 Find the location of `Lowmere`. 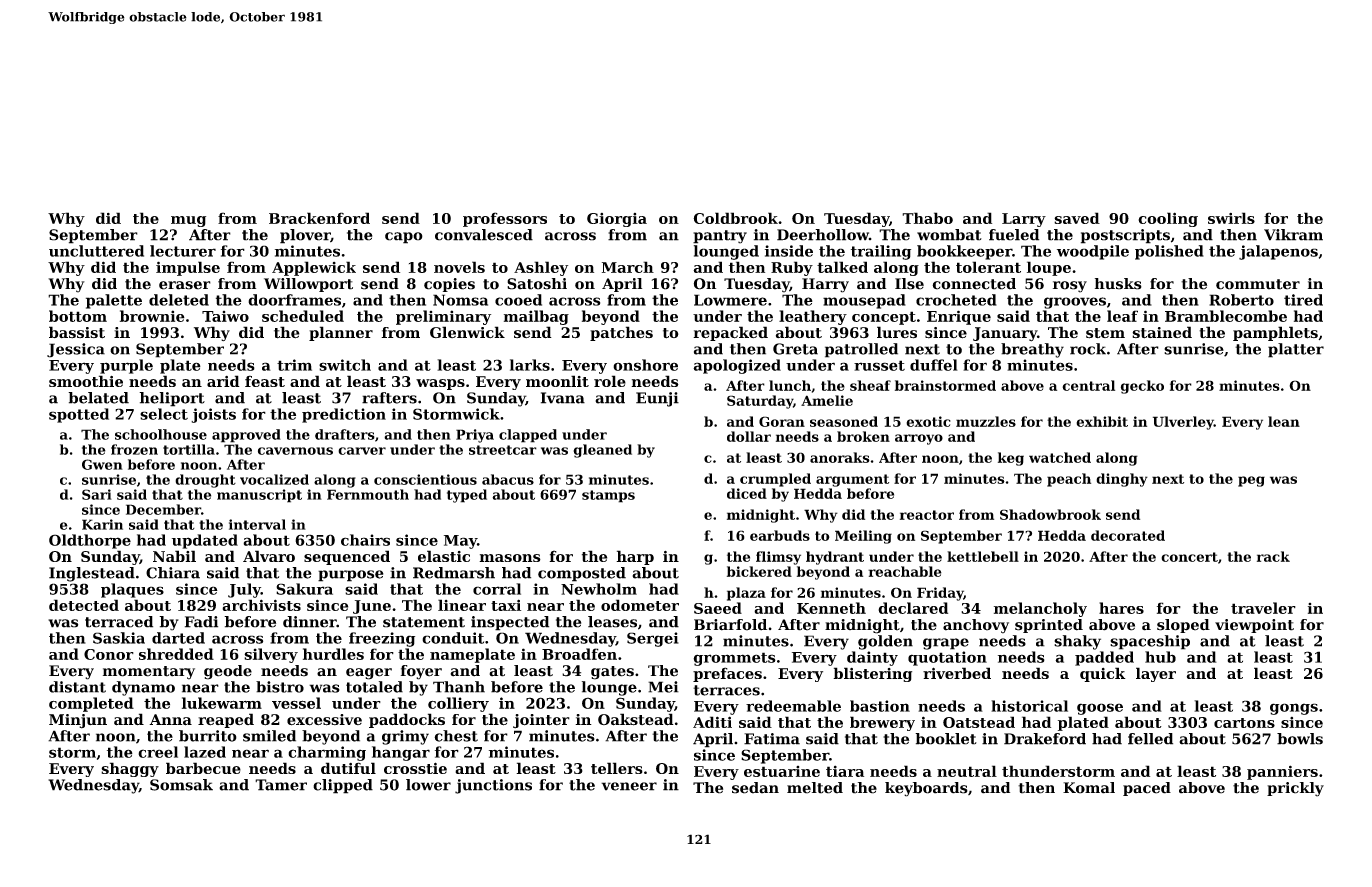

Lowmere is located at coordinates (730, 300).
